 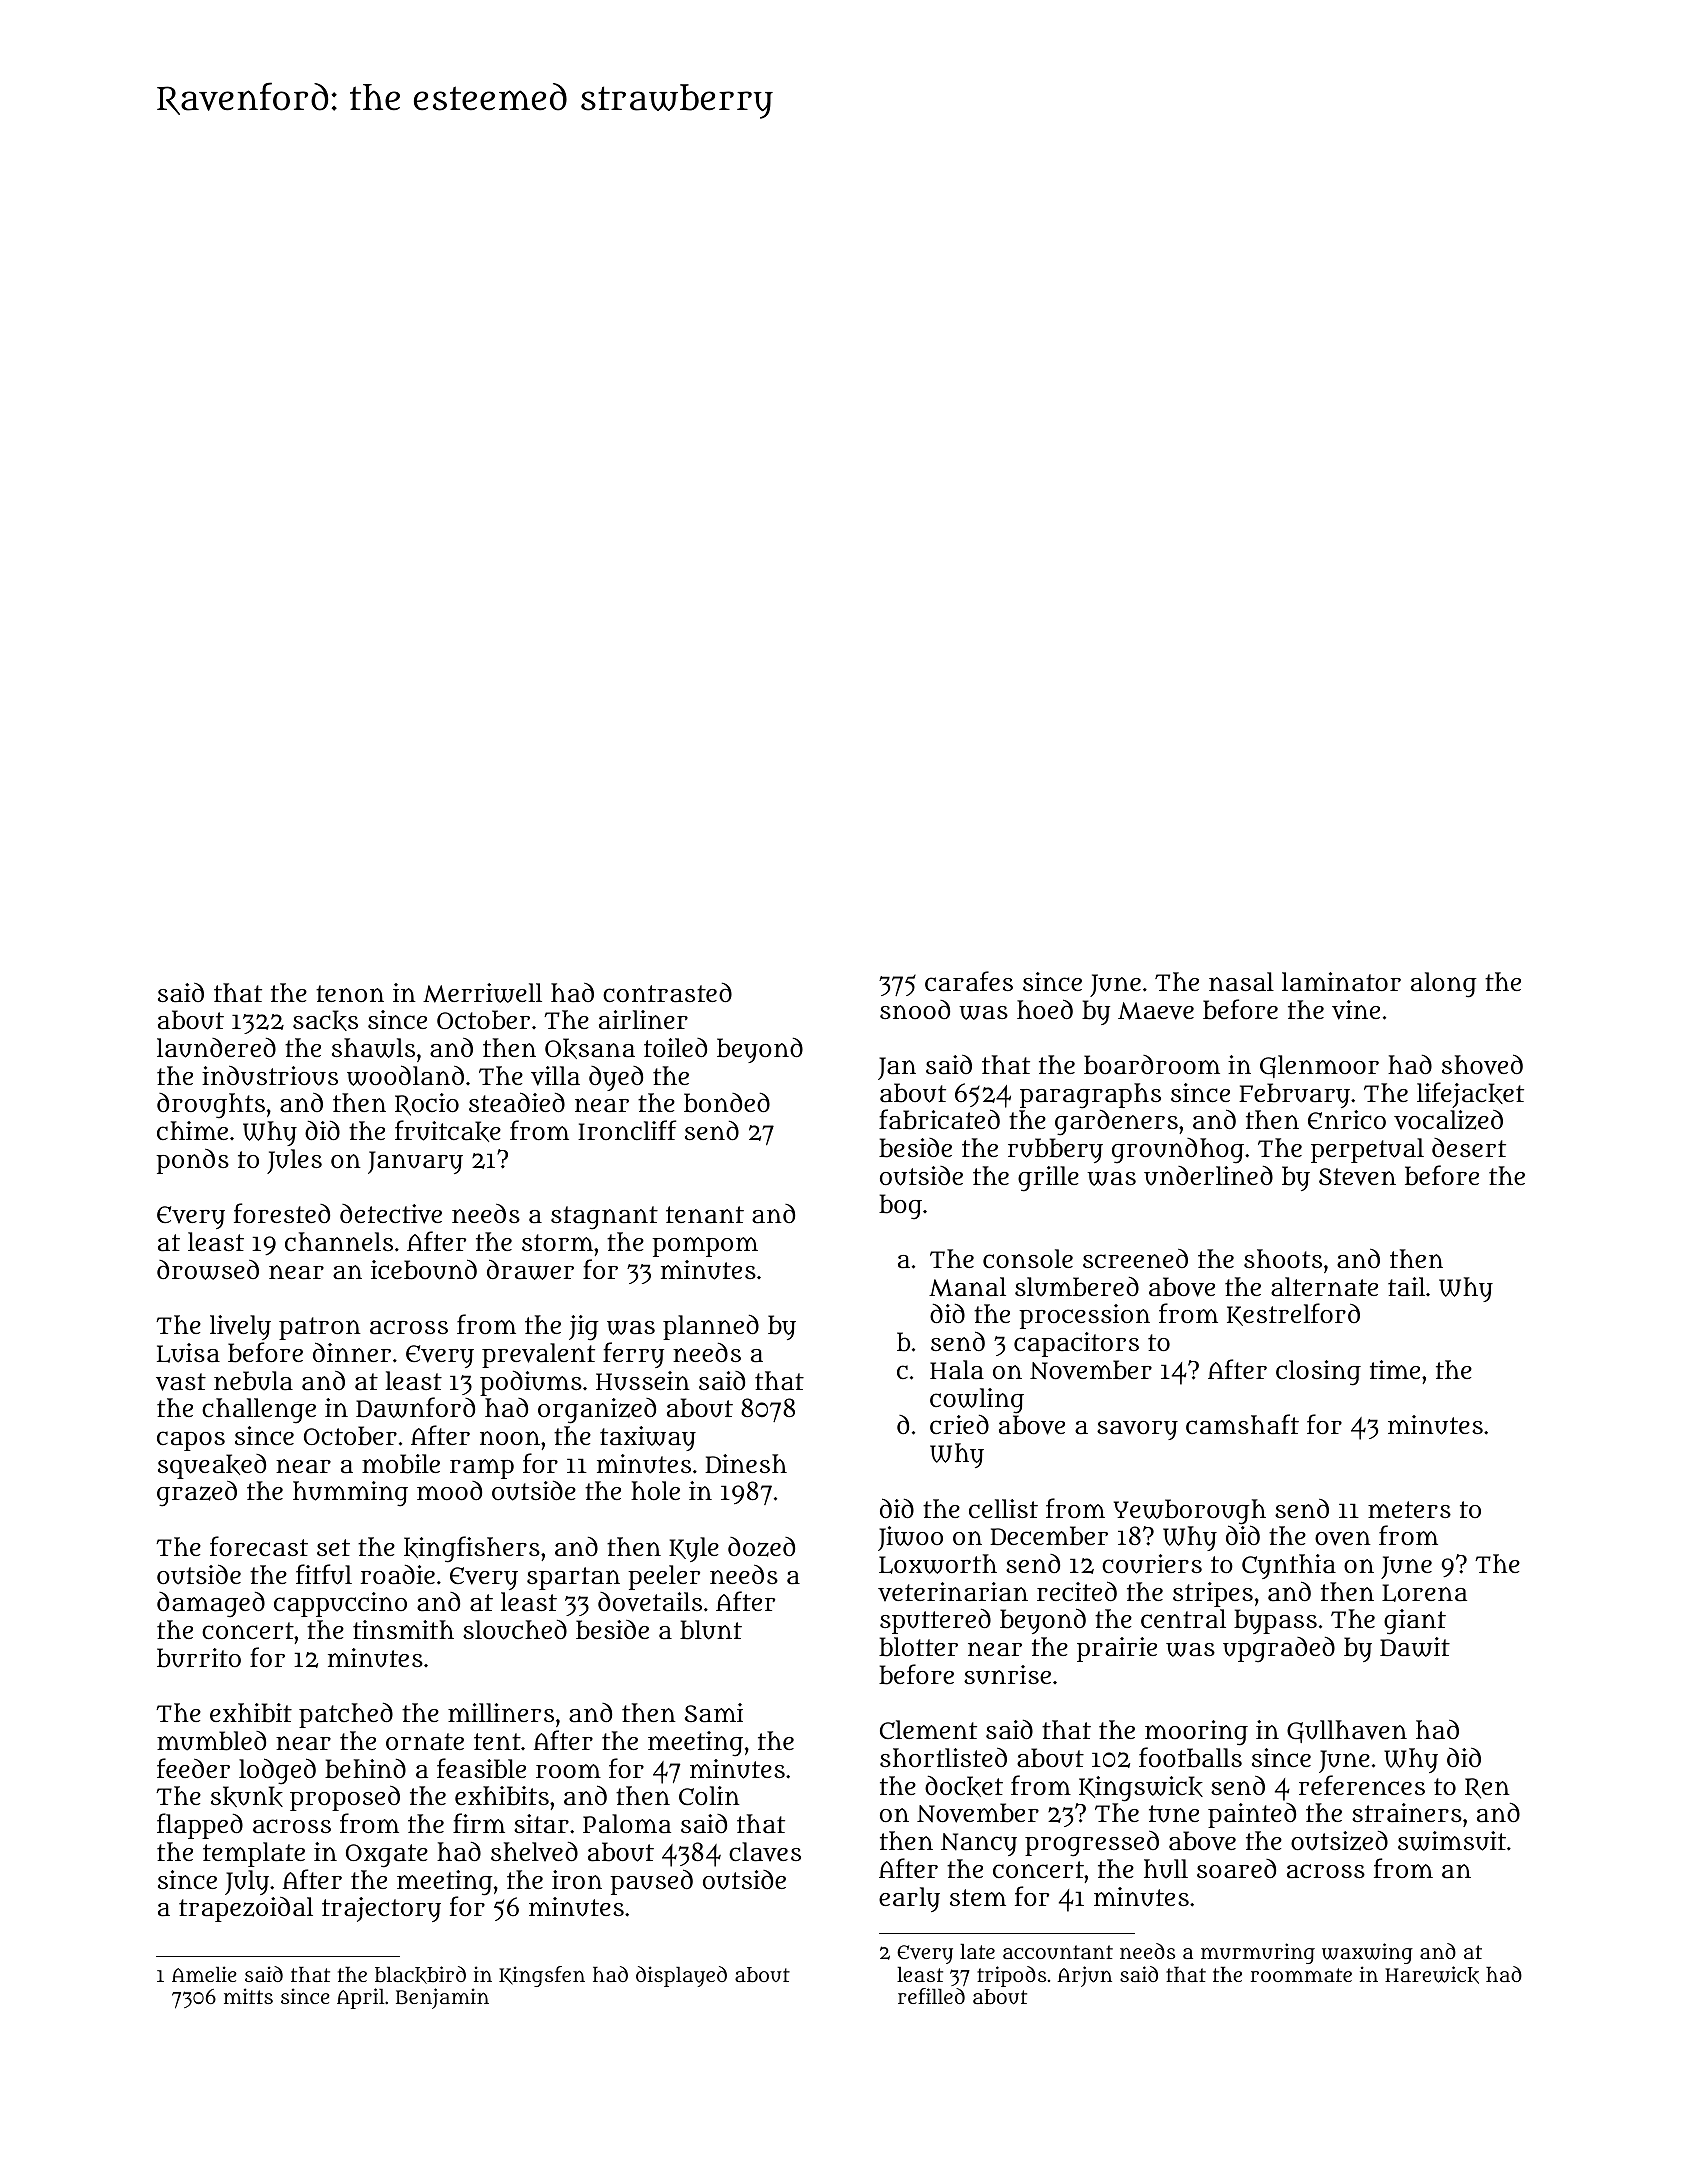 I want to click on blunt, so click(x=711, y=1630).
